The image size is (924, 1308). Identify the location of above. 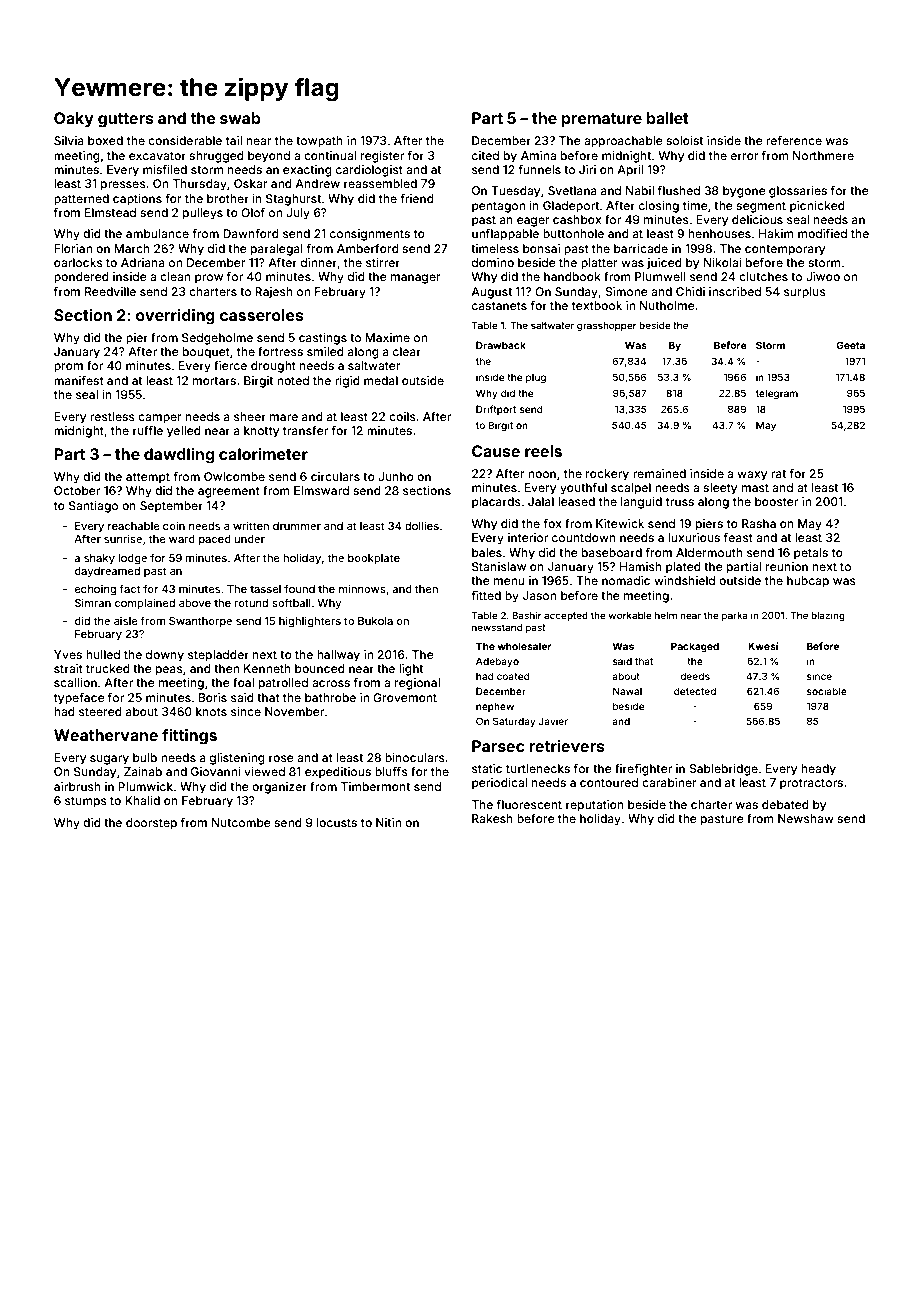
(195, 603).
